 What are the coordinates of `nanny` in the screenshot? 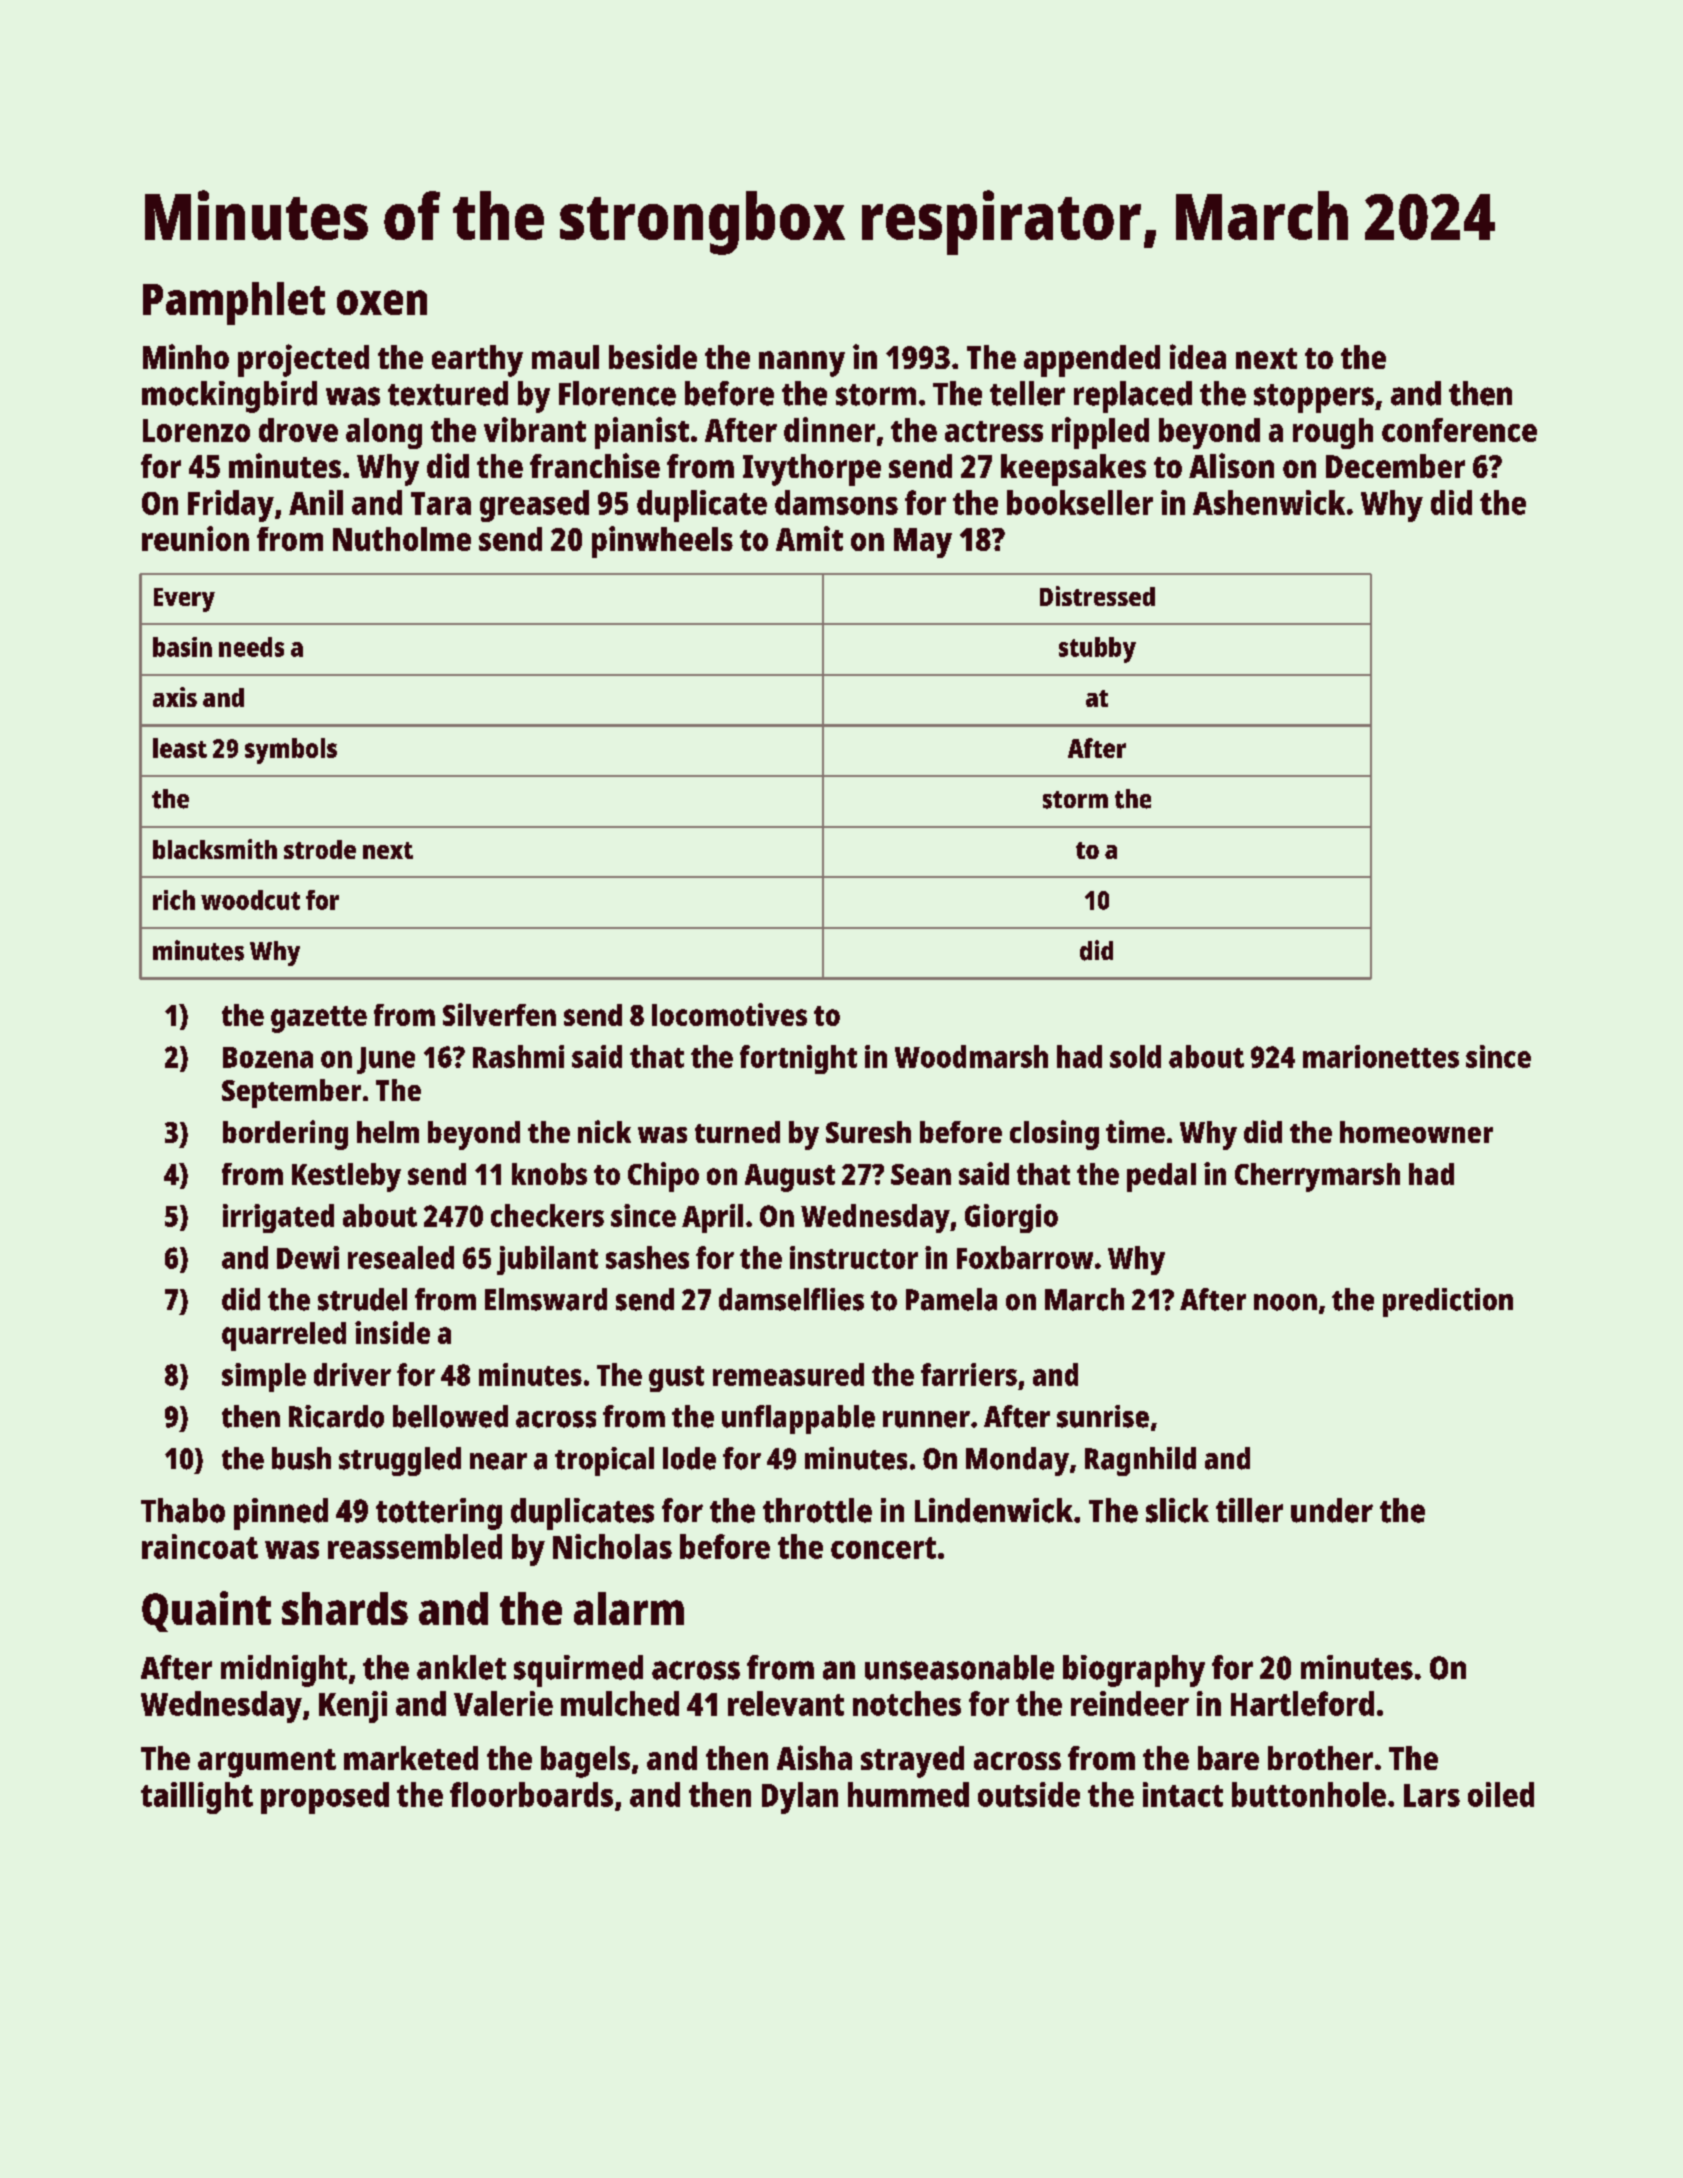 It's located at (802, 364).
